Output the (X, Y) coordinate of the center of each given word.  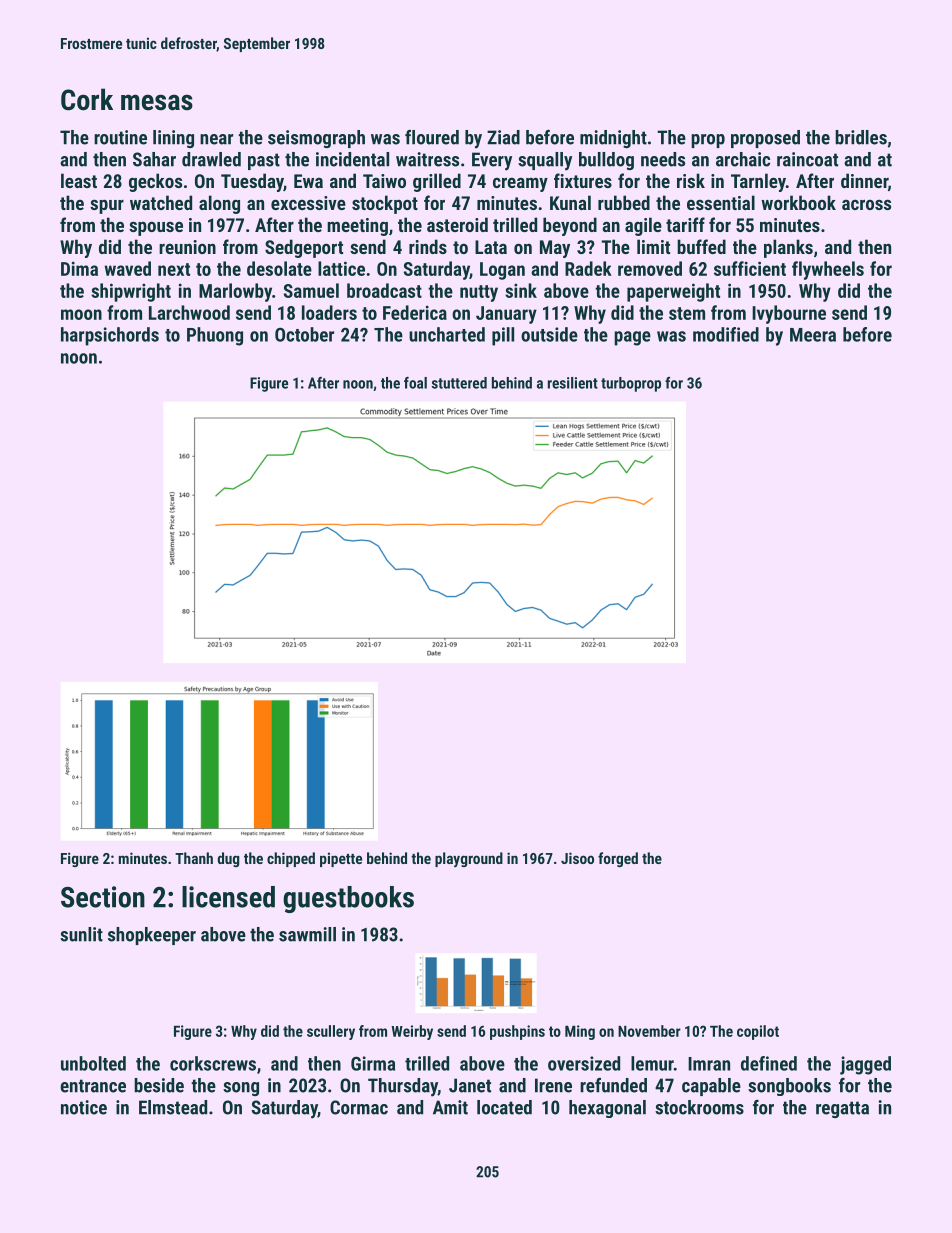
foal (415, 383)
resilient (573, 383)
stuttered (459, 383)
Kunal (570, 202)
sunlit (81, 934)
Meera (813, 335)
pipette (341, 859)
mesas (157, 102)
